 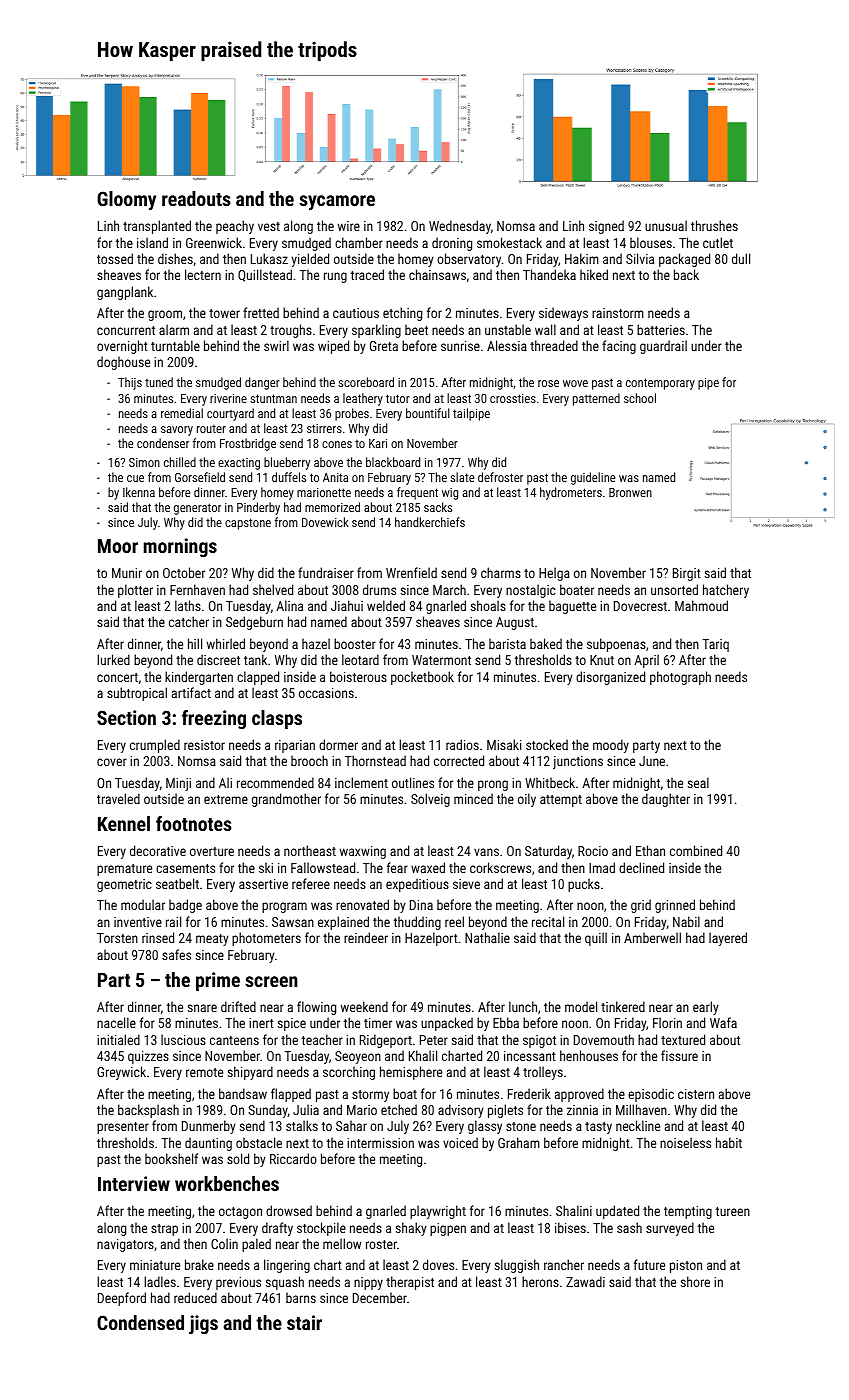 What do you see at coordinates (126, 200) in the page?
I see `Gloomy` at bounding box center [126, 200].
